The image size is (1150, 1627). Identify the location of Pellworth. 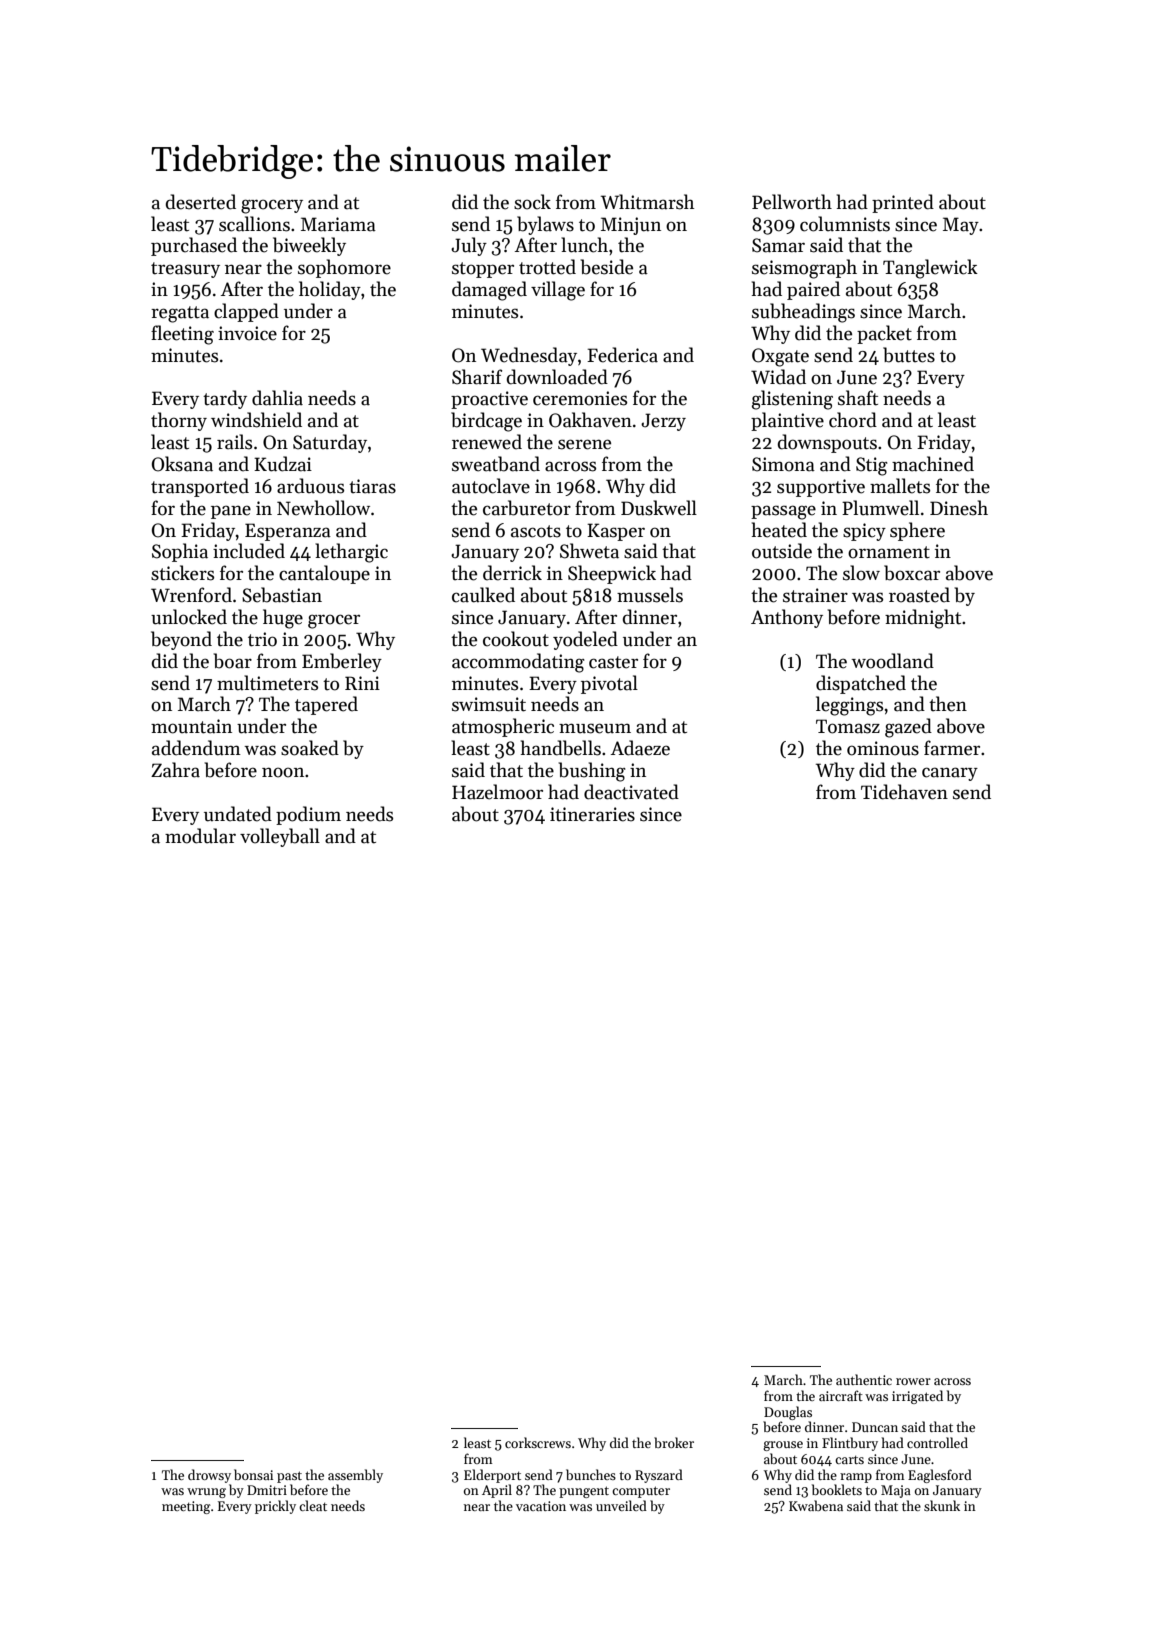
(792, 202).
